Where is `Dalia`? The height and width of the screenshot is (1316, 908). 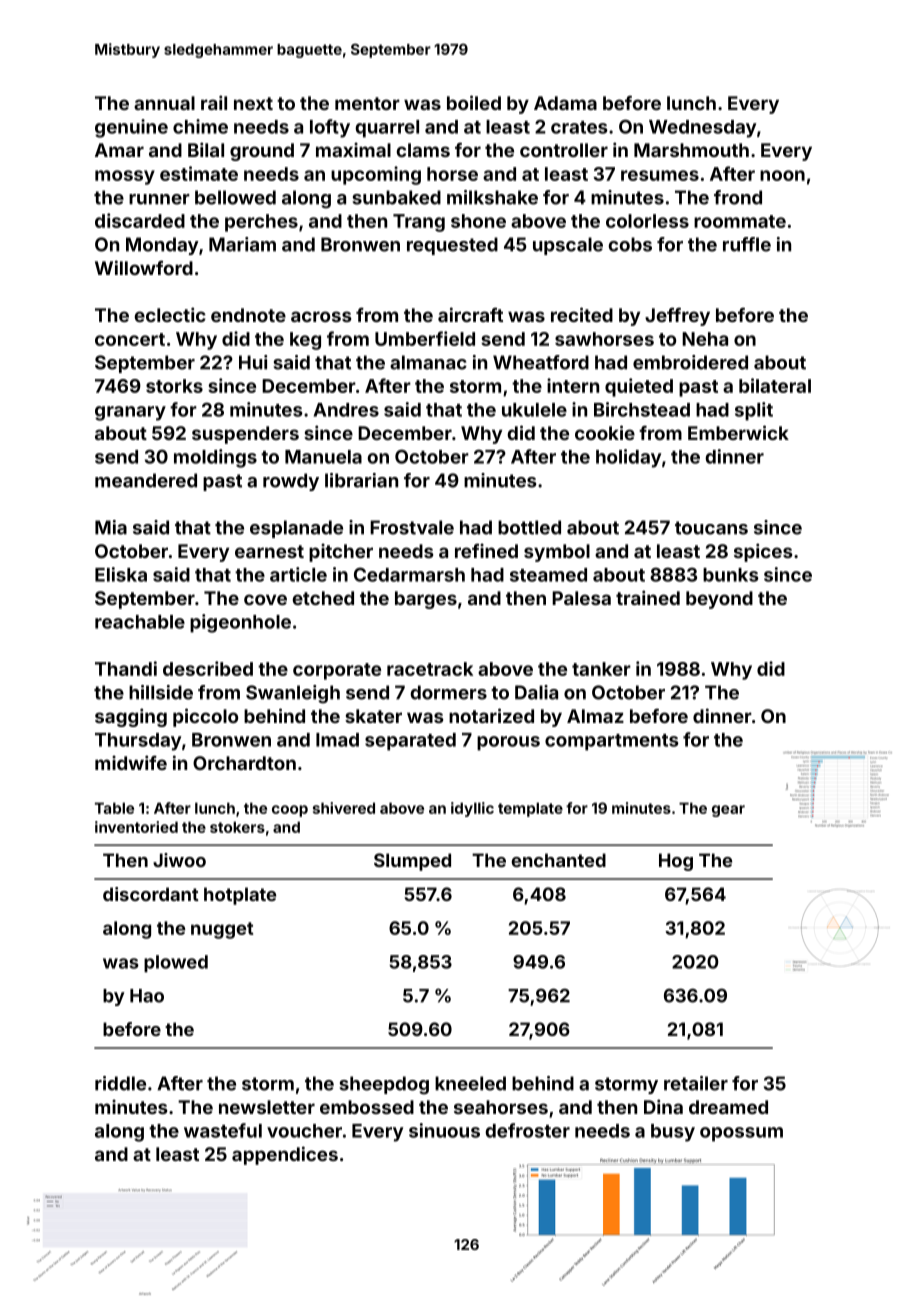
Dalia is located at coordinates (536, 692).
